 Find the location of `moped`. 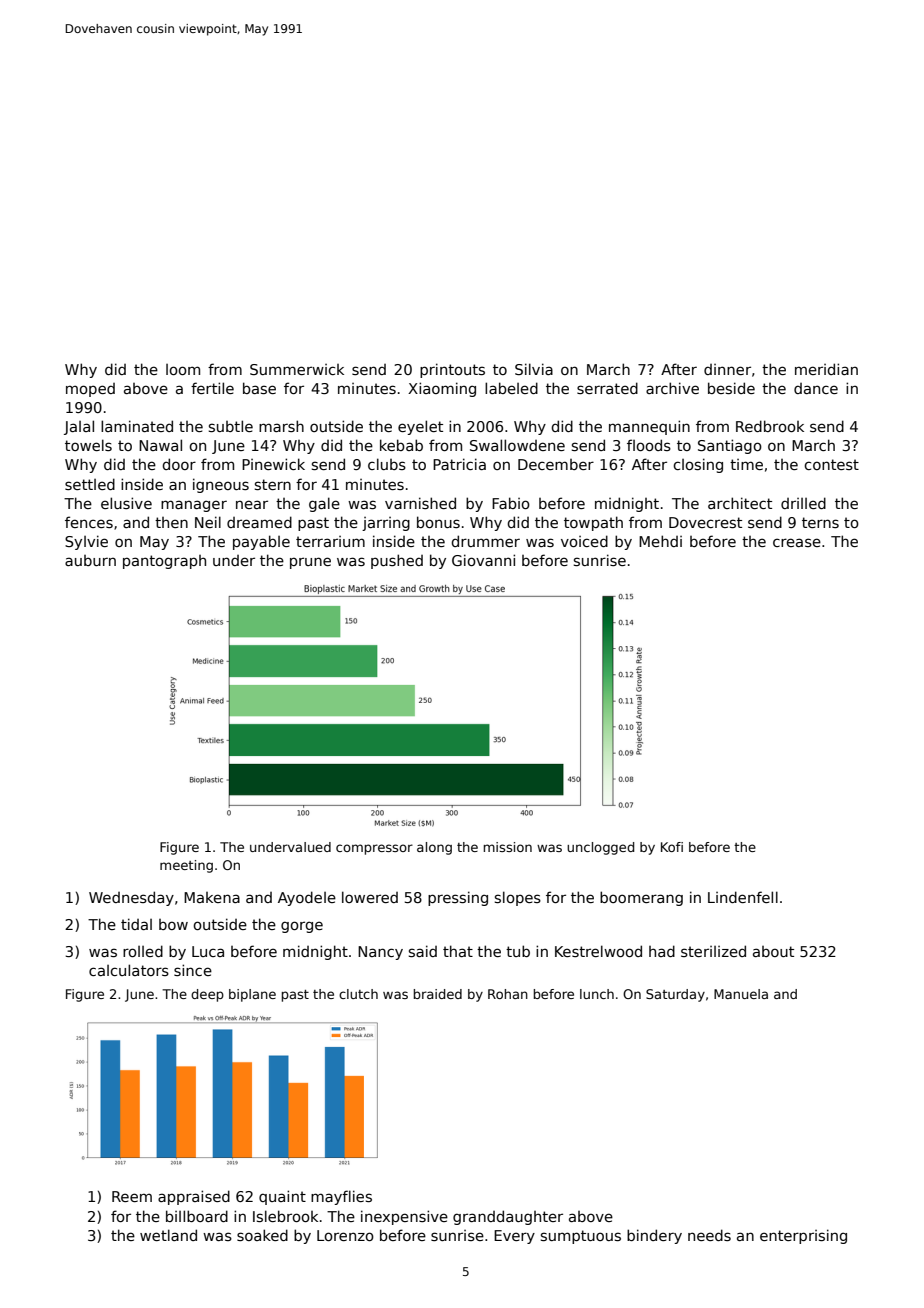

moped is located at coordinates (90, 390).
